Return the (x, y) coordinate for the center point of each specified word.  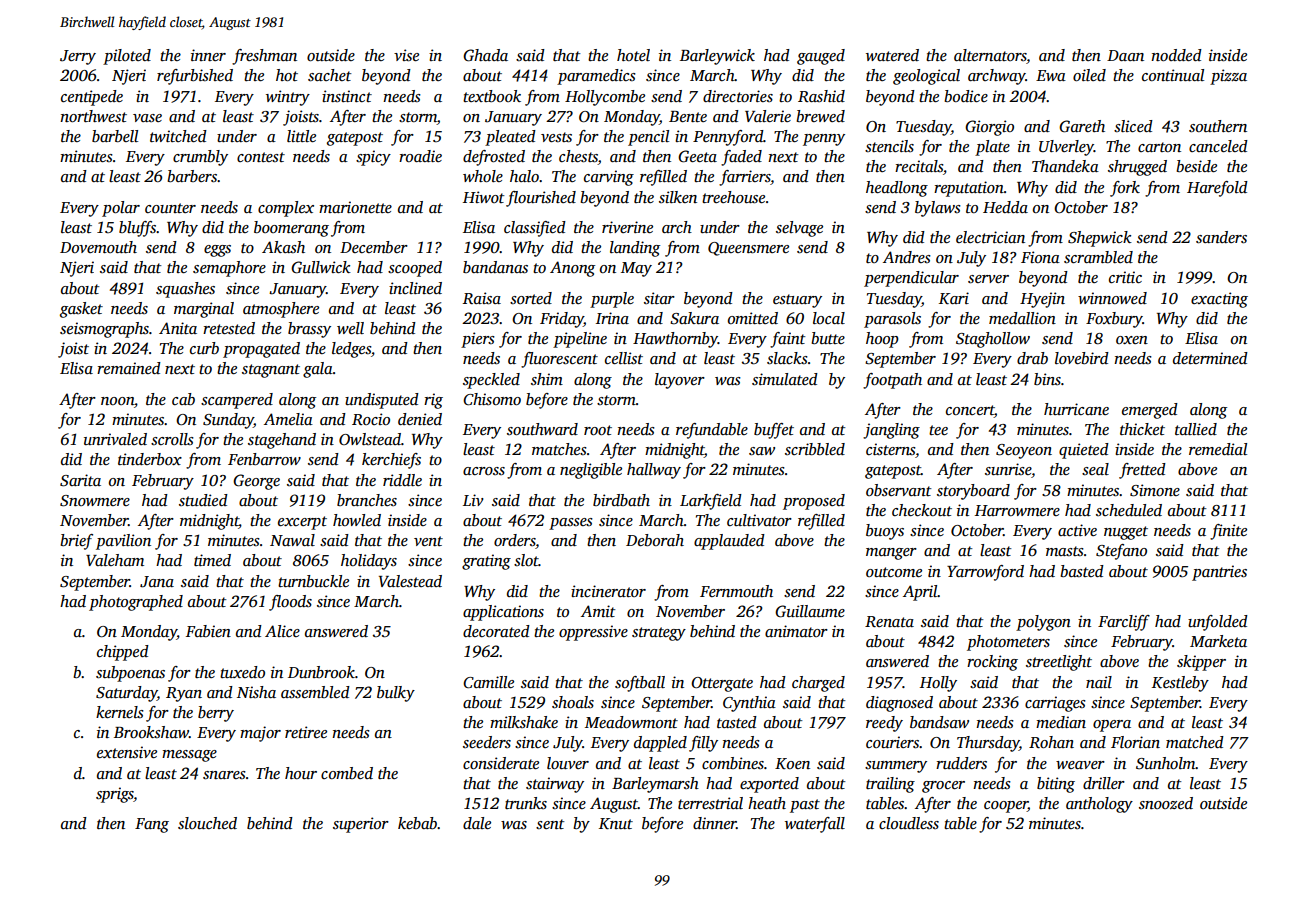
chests (578, 157)
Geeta (697, 156)
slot (526, 560)
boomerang (291, 229)
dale (477, 823)
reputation (969, 189)
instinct (347, 96)
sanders (1221, 237)
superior (361, 825)
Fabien (208, 631)
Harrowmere (1017, 510)
